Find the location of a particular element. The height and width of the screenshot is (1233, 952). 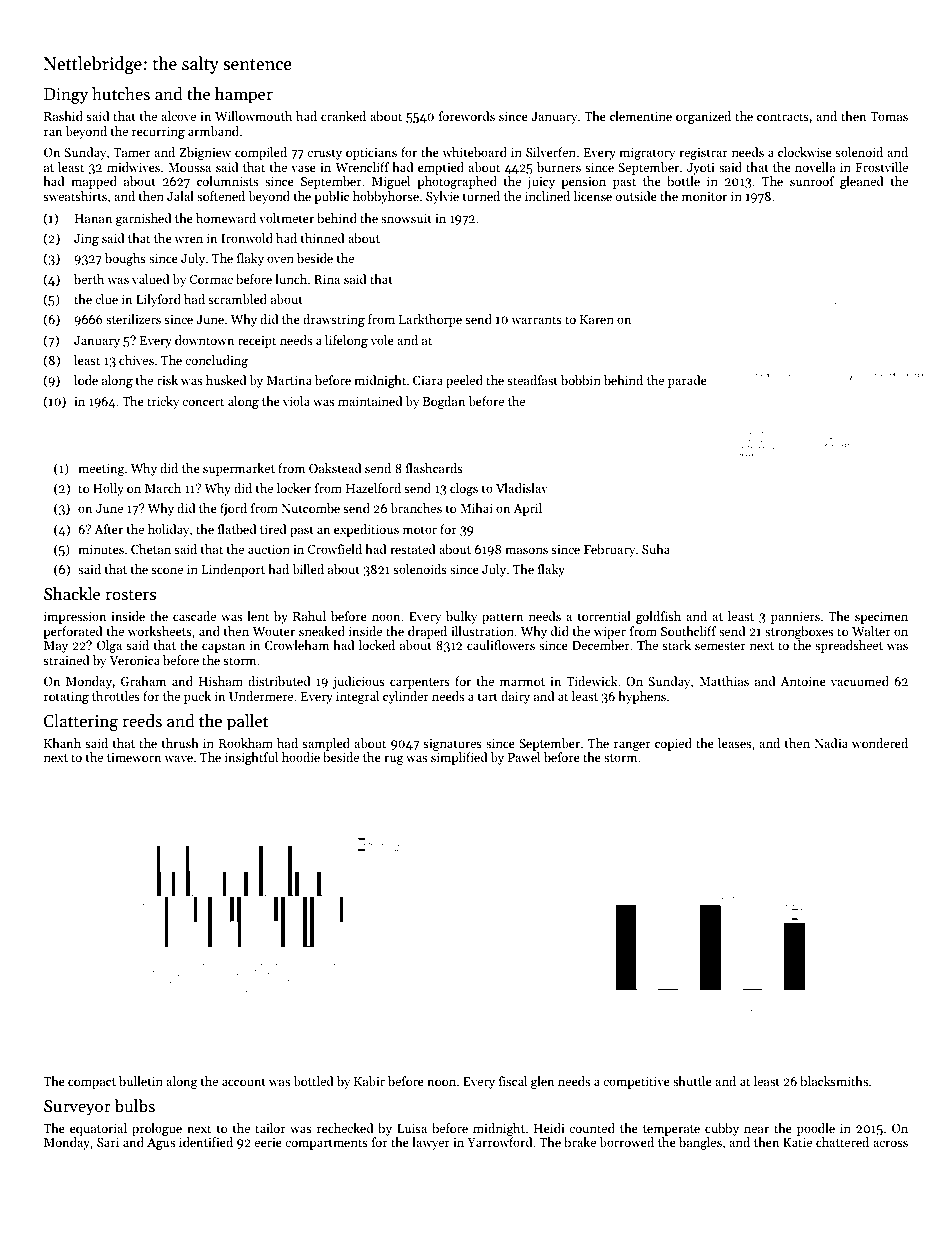

Cormac is located at coordinates (211, 279).
